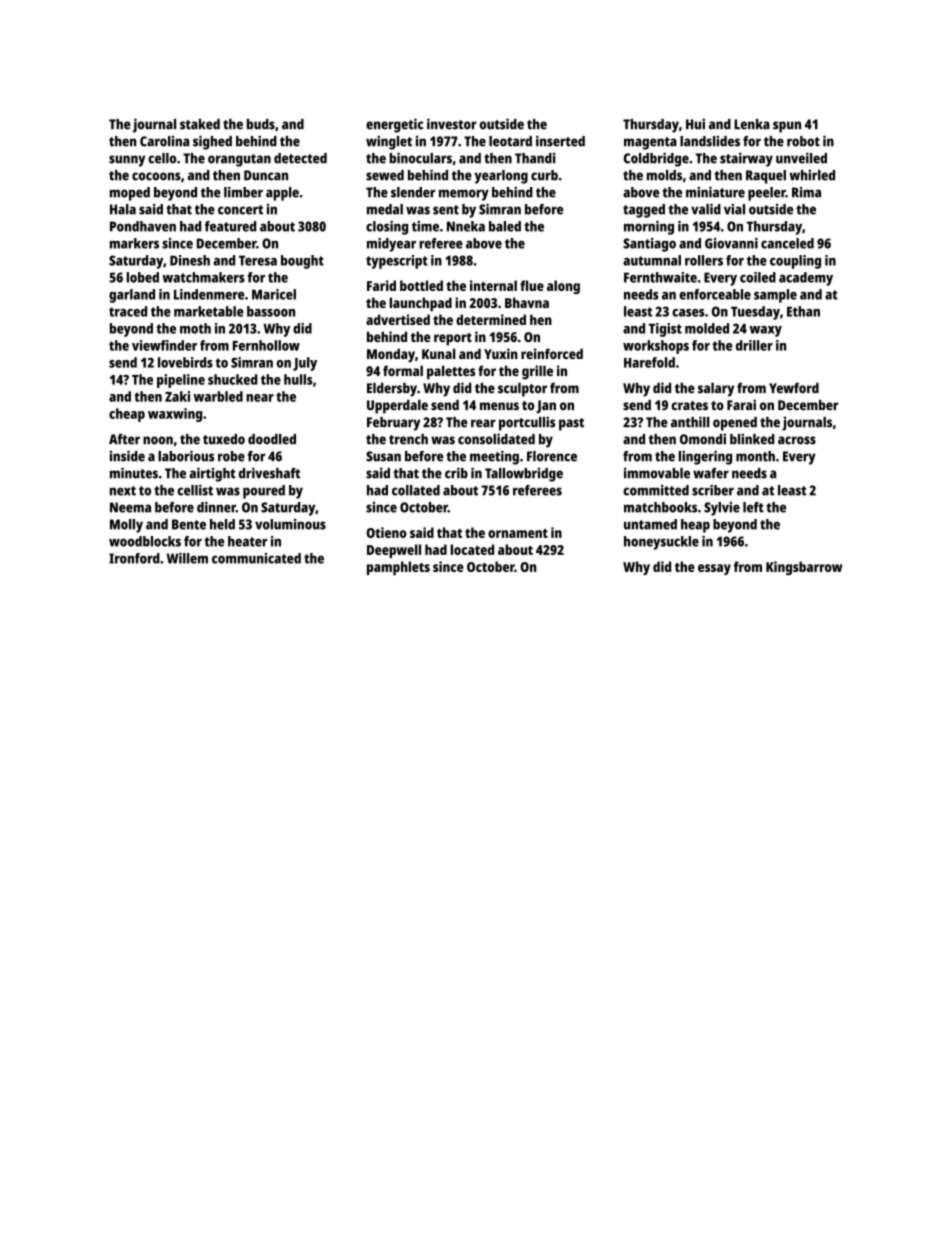 The width and height of the page is (952, 1233). Describe the element at coordinates (552, 353) in the page. I see `reinforced` at that location.
